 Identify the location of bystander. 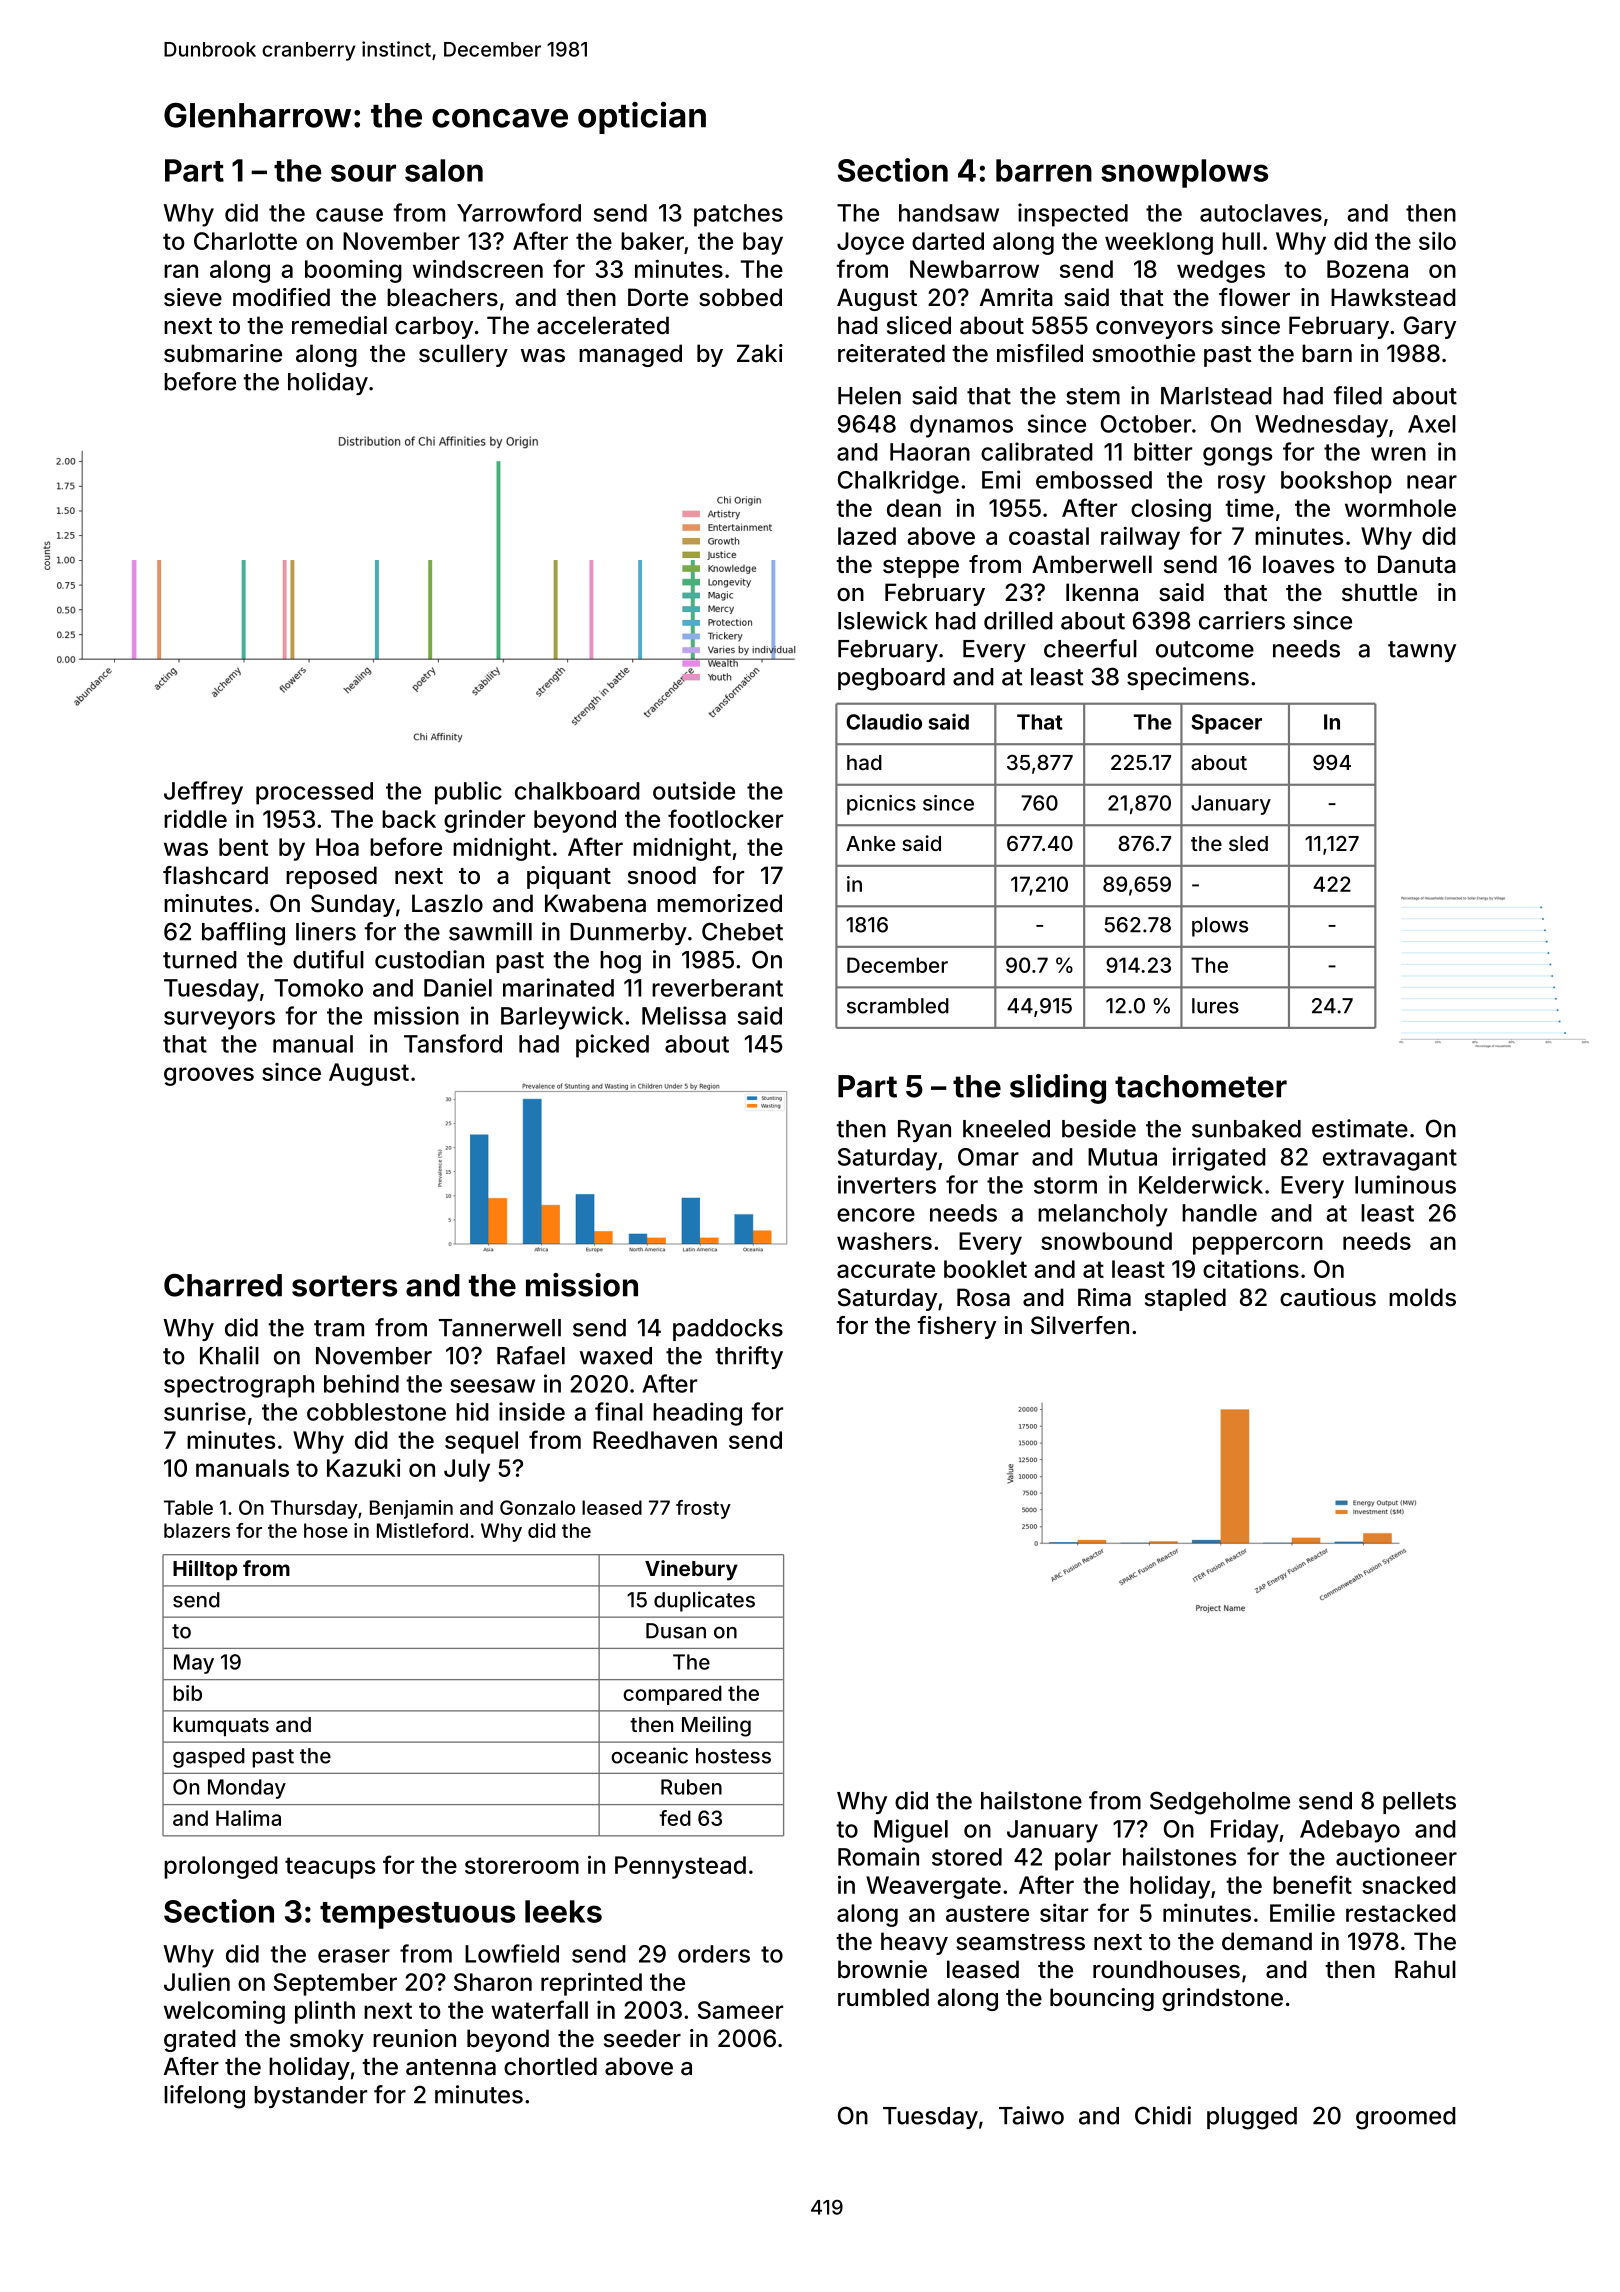
(310, 2097).
